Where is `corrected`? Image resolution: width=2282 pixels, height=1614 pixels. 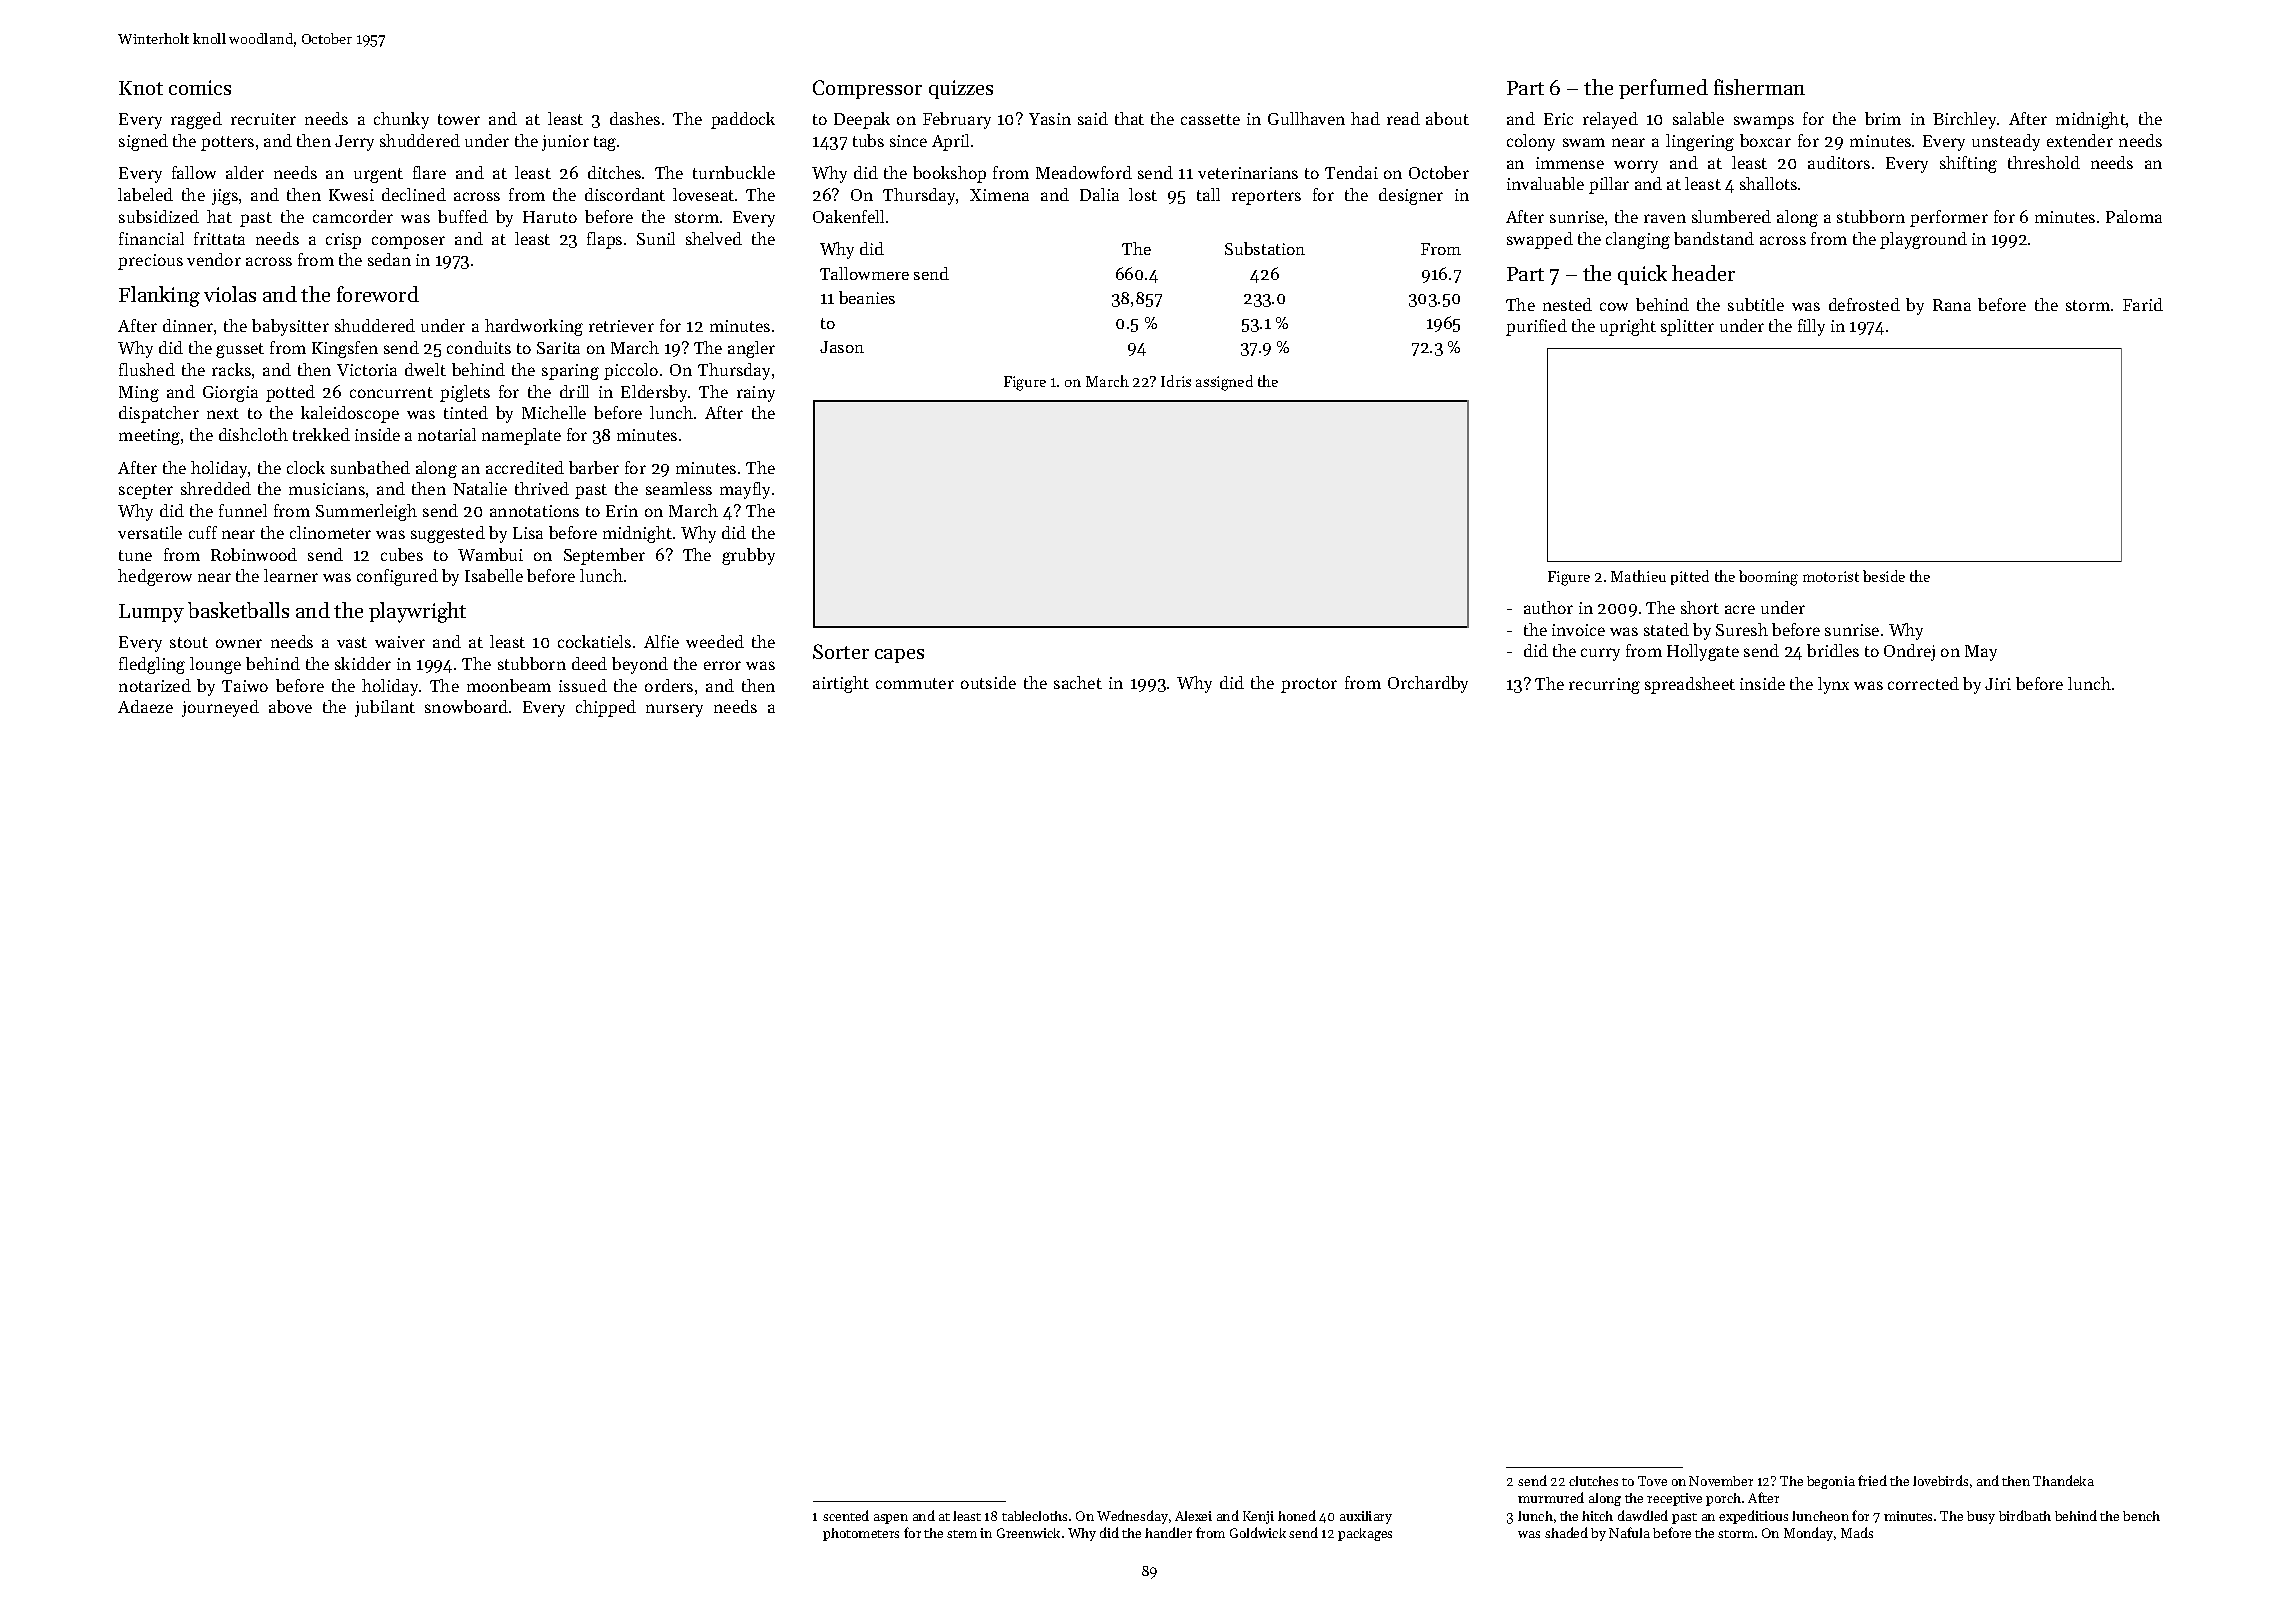
corrected is located at coordinates (1923, 683).
